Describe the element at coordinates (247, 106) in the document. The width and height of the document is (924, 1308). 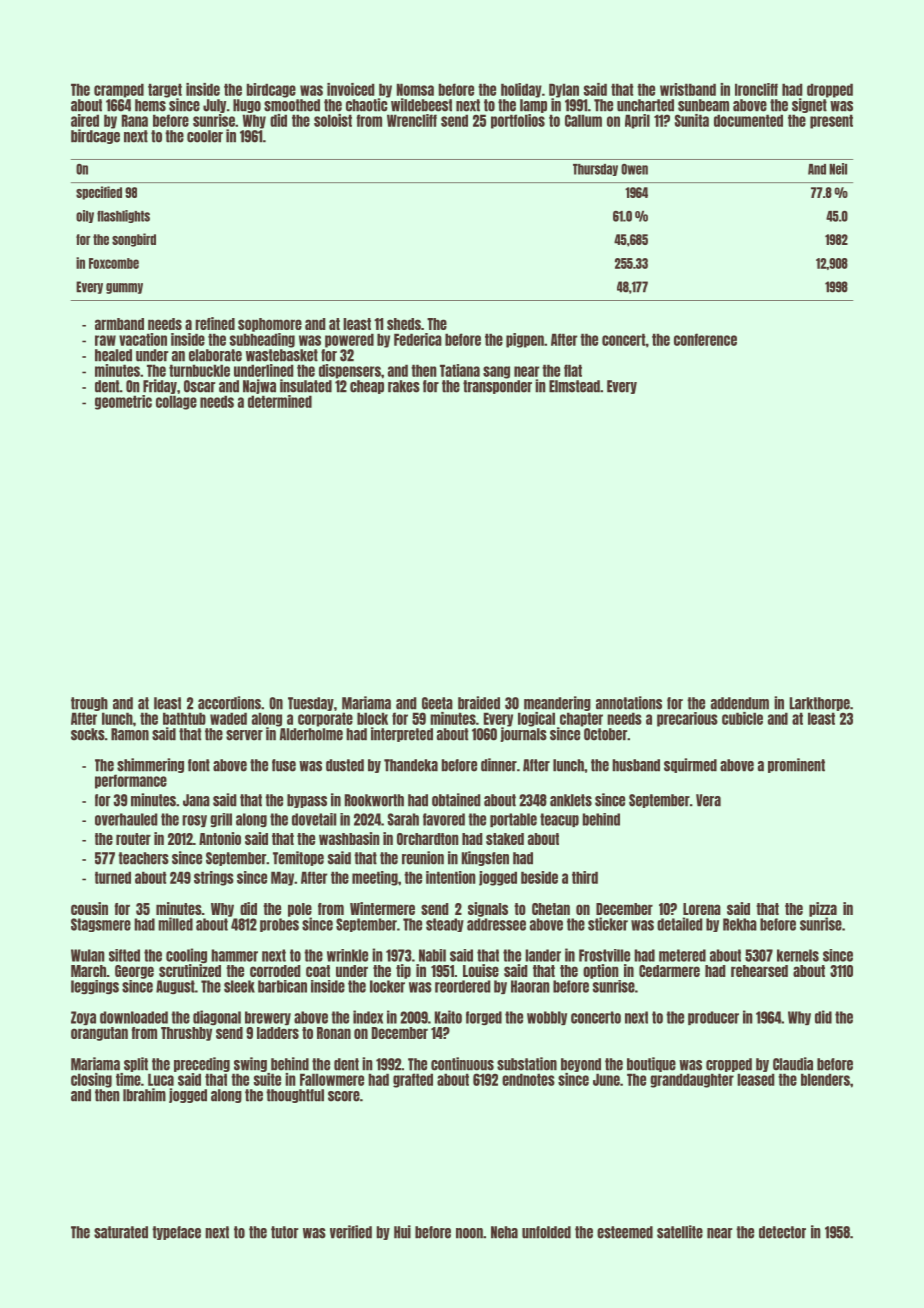
I see `Hugo` at that location.
